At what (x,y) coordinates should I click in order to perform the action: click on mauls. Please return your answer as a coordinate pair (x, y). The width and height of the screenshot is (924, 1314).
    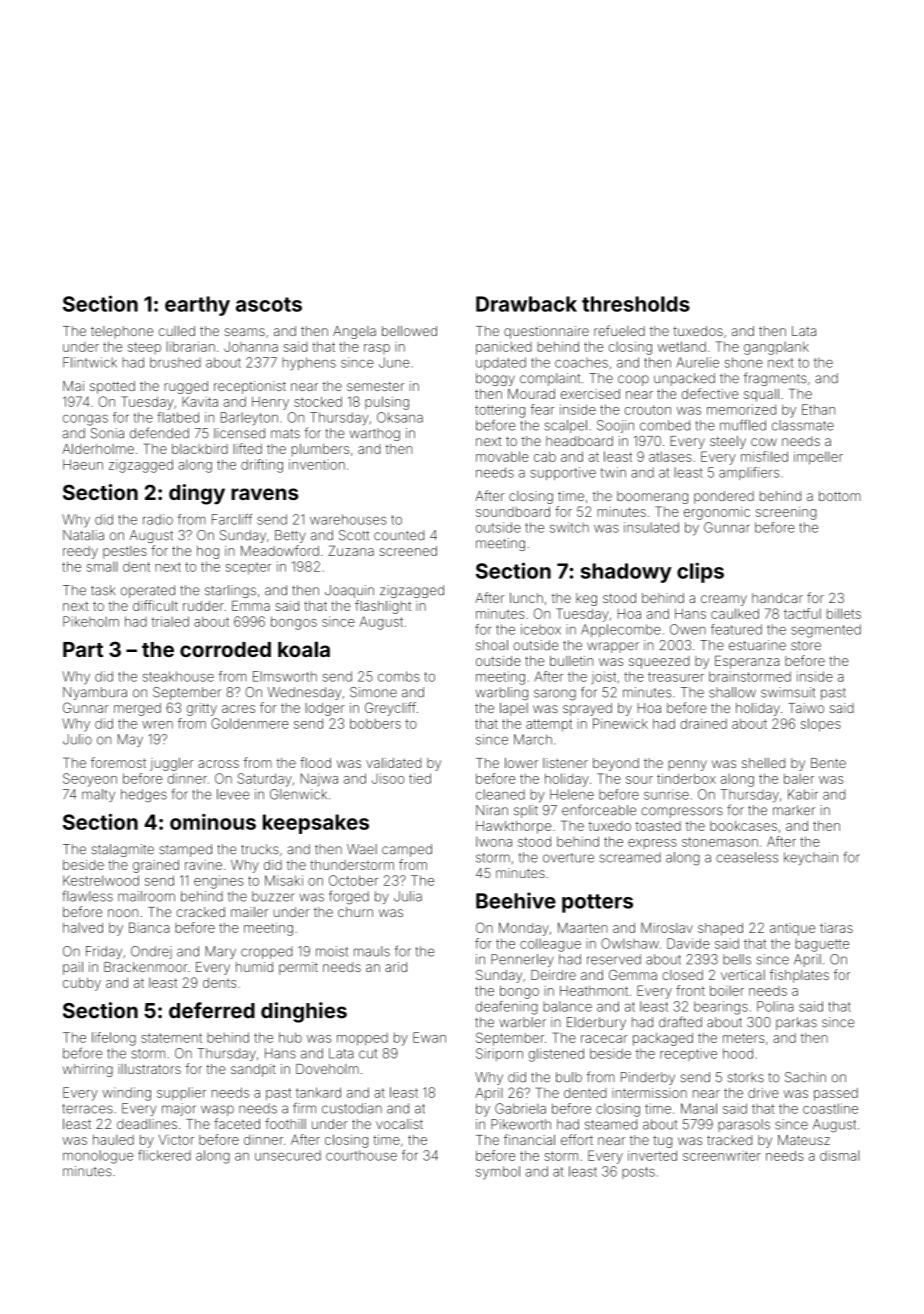
    Looking at the image, I should click on (372, 951).
